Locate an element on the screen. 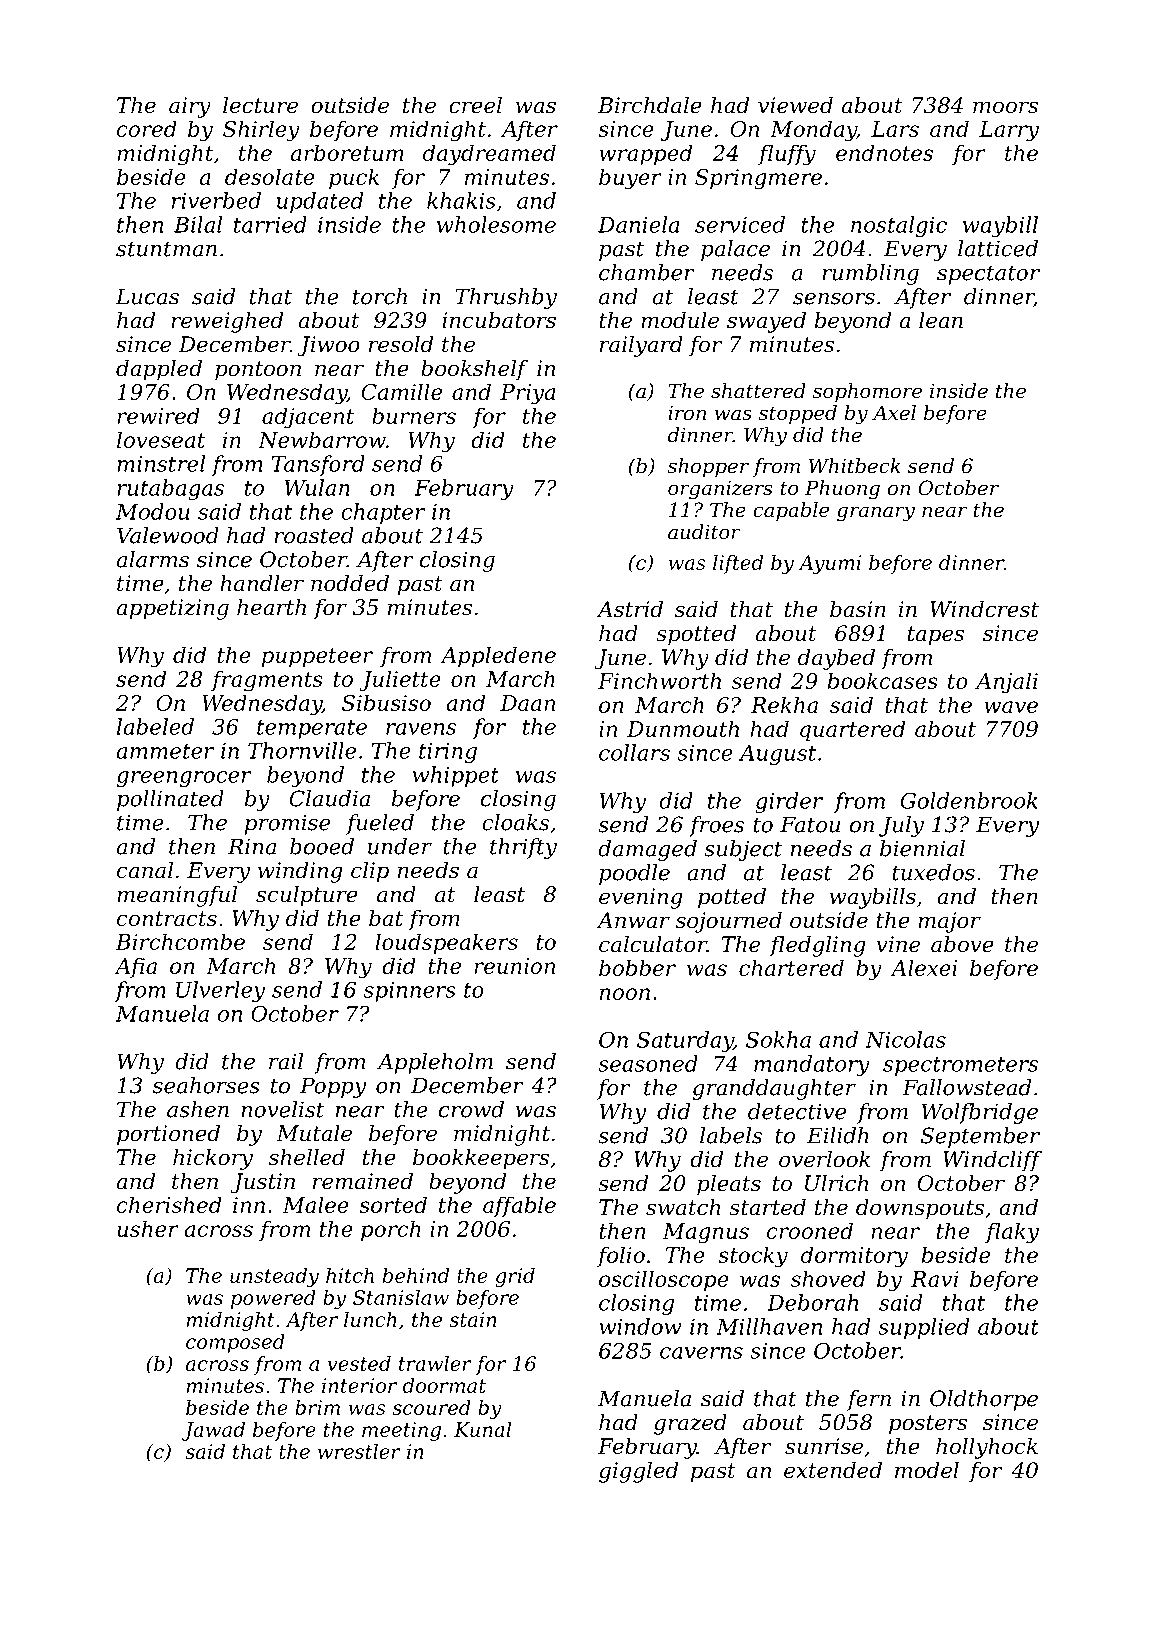  wrestler is located at coordinates (359, 1451).
